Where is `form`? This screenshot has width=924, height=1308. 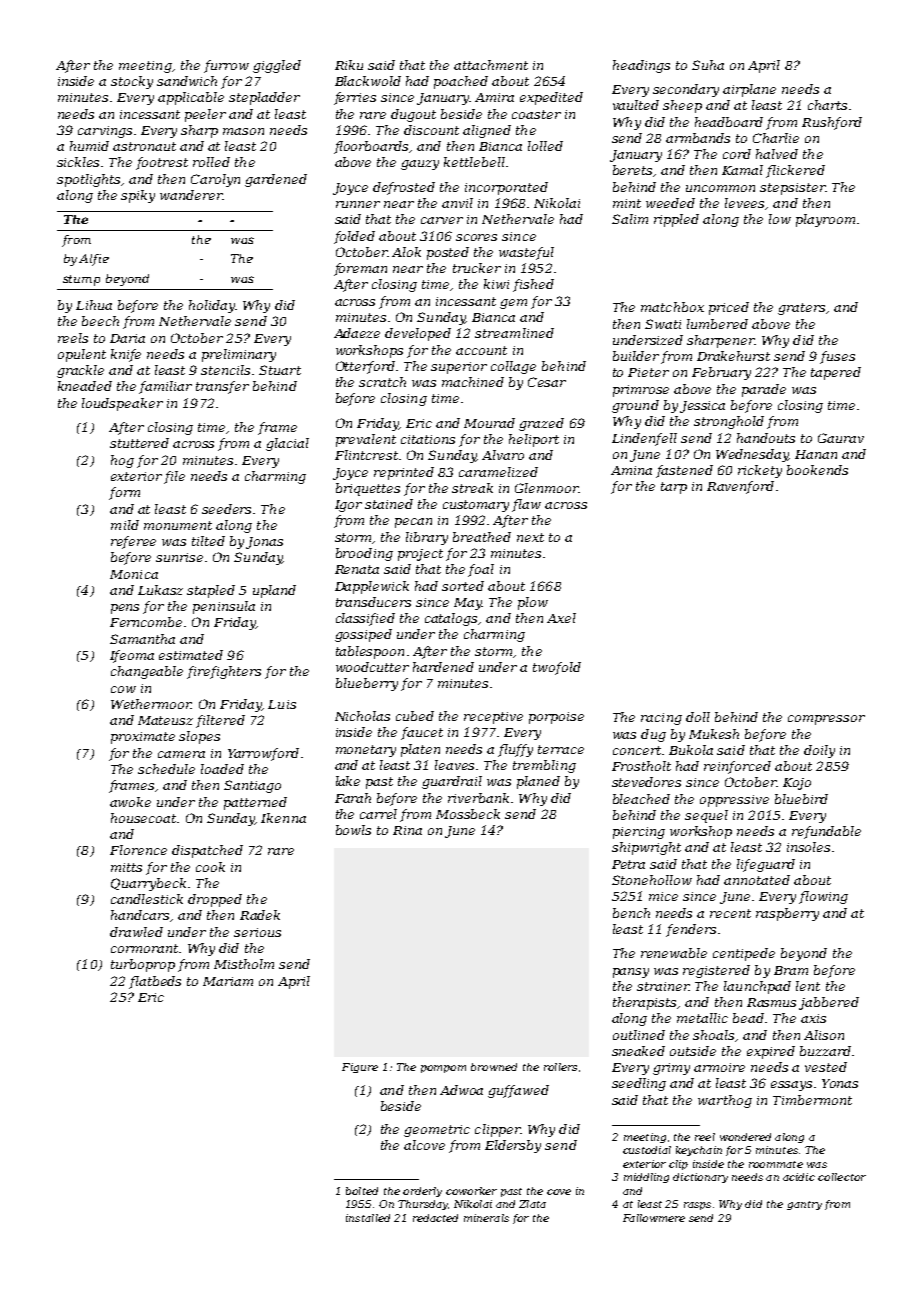
form is located at coordinates (124, 493).
